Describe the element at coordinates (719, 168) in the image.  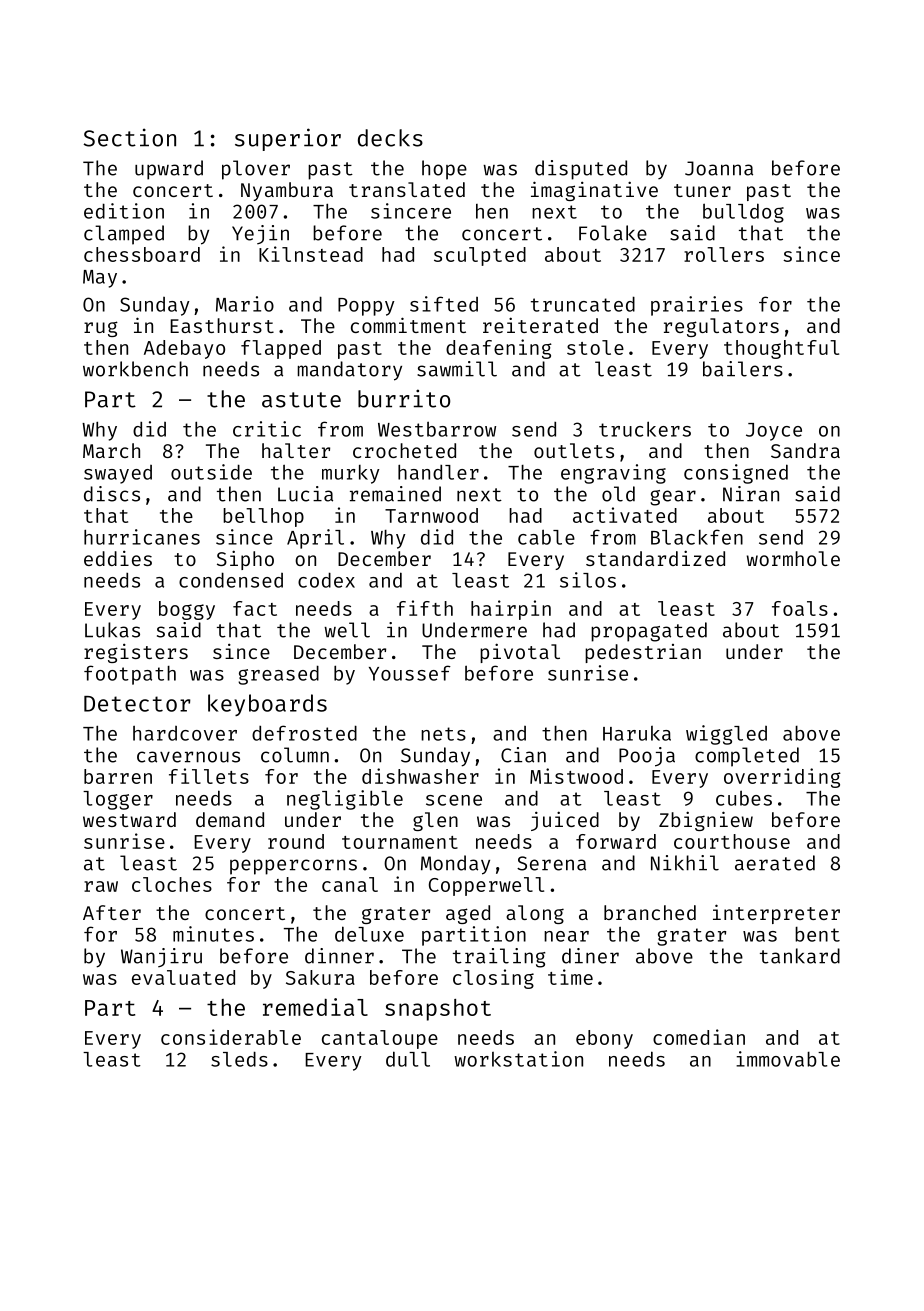
I see `Joanna` at that location.
